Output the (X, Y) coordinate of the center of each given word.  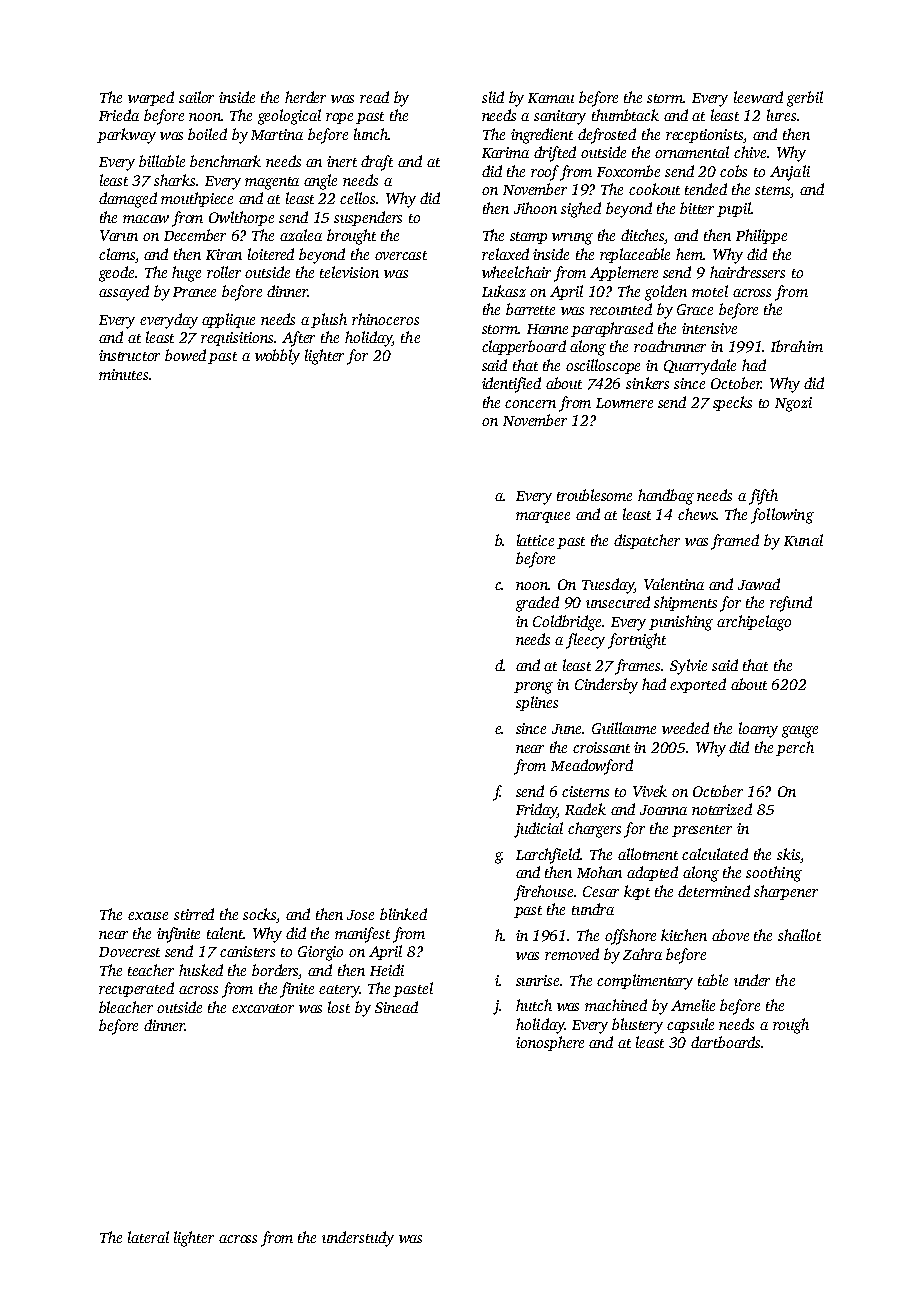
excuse (148, 916)
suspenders (368, 218)
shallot (799, 935)
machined (616, 1005)
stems (772, 190)
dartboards (725, 1042)
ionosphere (550, 1043)
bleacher (126, 1007)
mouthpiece (197, 199)
